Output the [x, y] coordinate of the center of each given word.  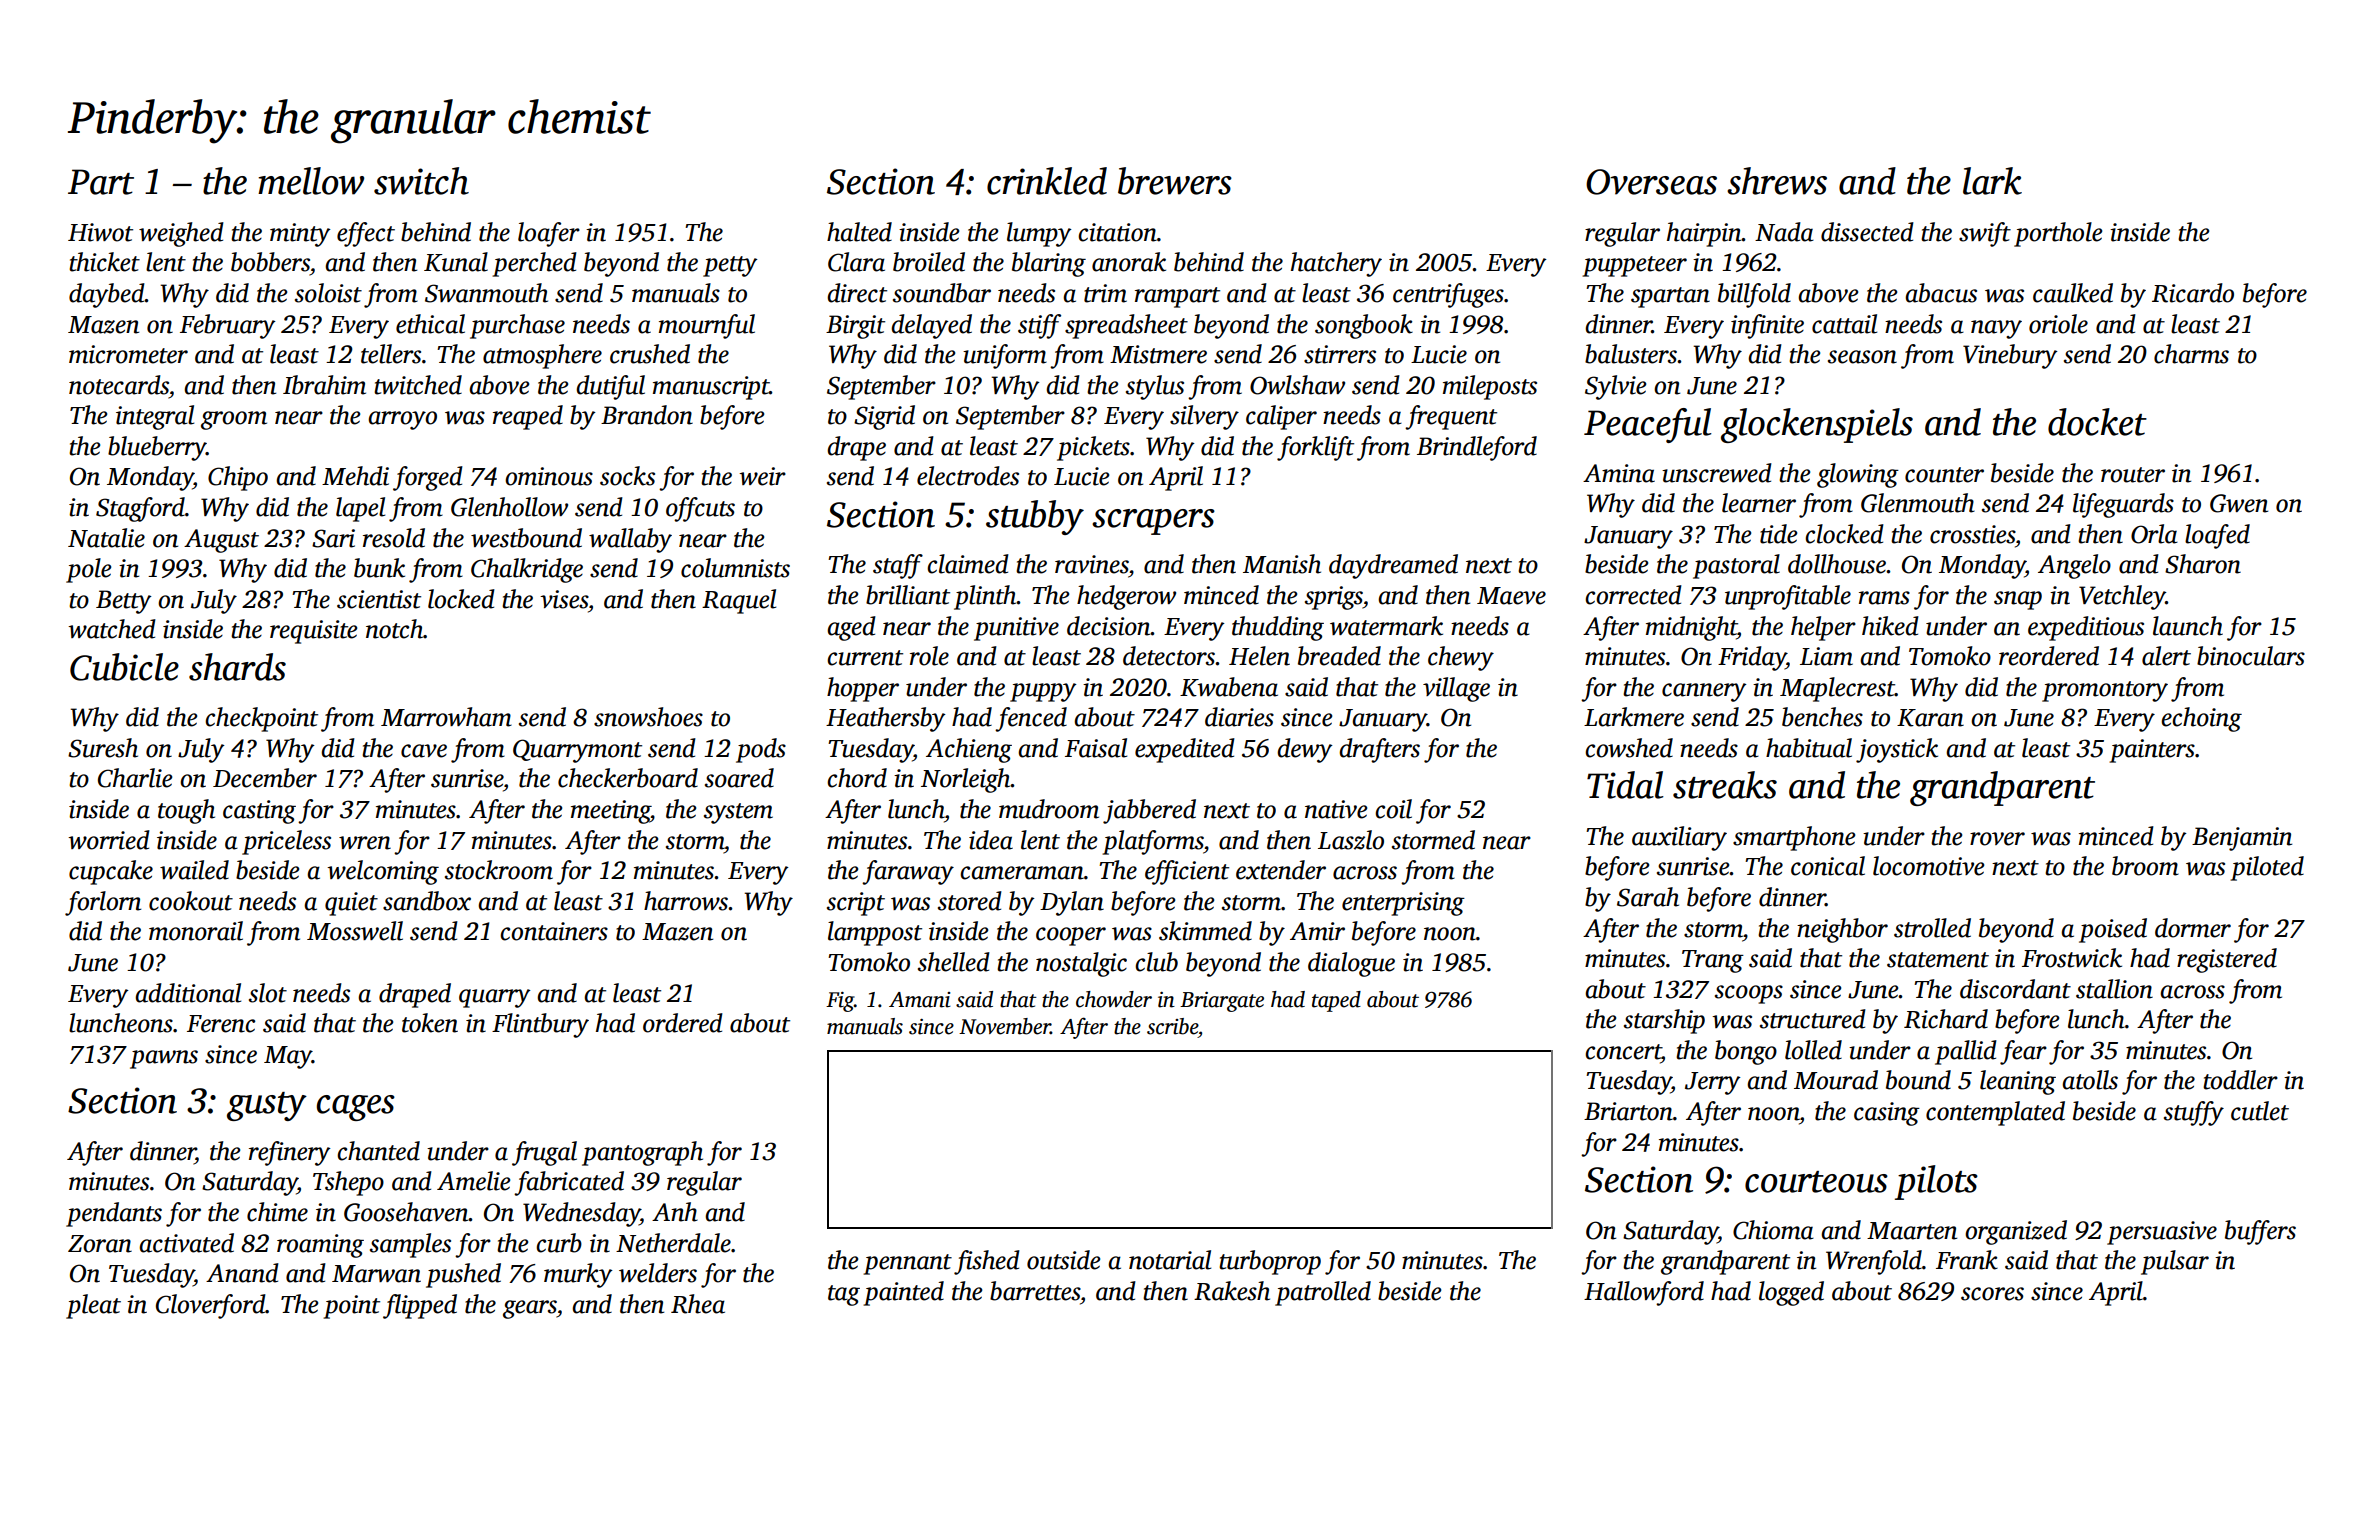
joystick [1897, 750]
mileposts [1490, 387]
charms [2191, 354]
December [265, 778]
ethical [430, 324]
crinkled [1047, 181]
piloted [2267, 868]
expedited [1185, 750]
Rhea [698, 1304]
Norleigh [966, 780]
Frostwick [2072, 958]
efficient [1187, 872]
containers [554, 931]
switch [421, 181]
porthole [2058, 234]
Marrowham [446, 717]
